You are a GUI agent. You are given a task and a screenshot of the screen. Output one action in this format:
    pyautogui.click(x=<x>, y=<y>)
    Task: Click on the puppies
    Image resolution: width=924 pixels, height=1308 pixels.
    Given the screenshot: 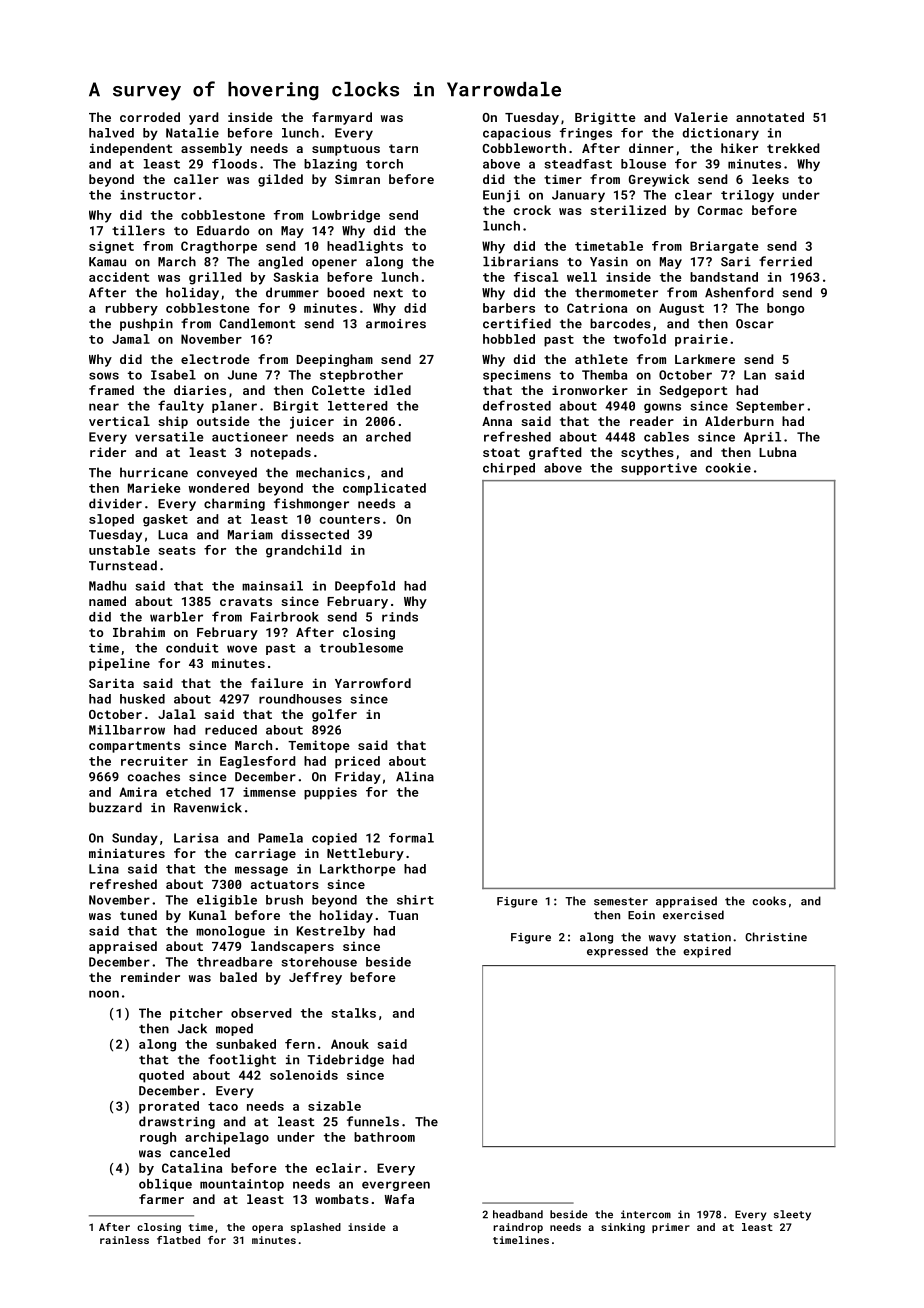 What is the action you would take?
    pyautogui.click(x=330, y=793)
